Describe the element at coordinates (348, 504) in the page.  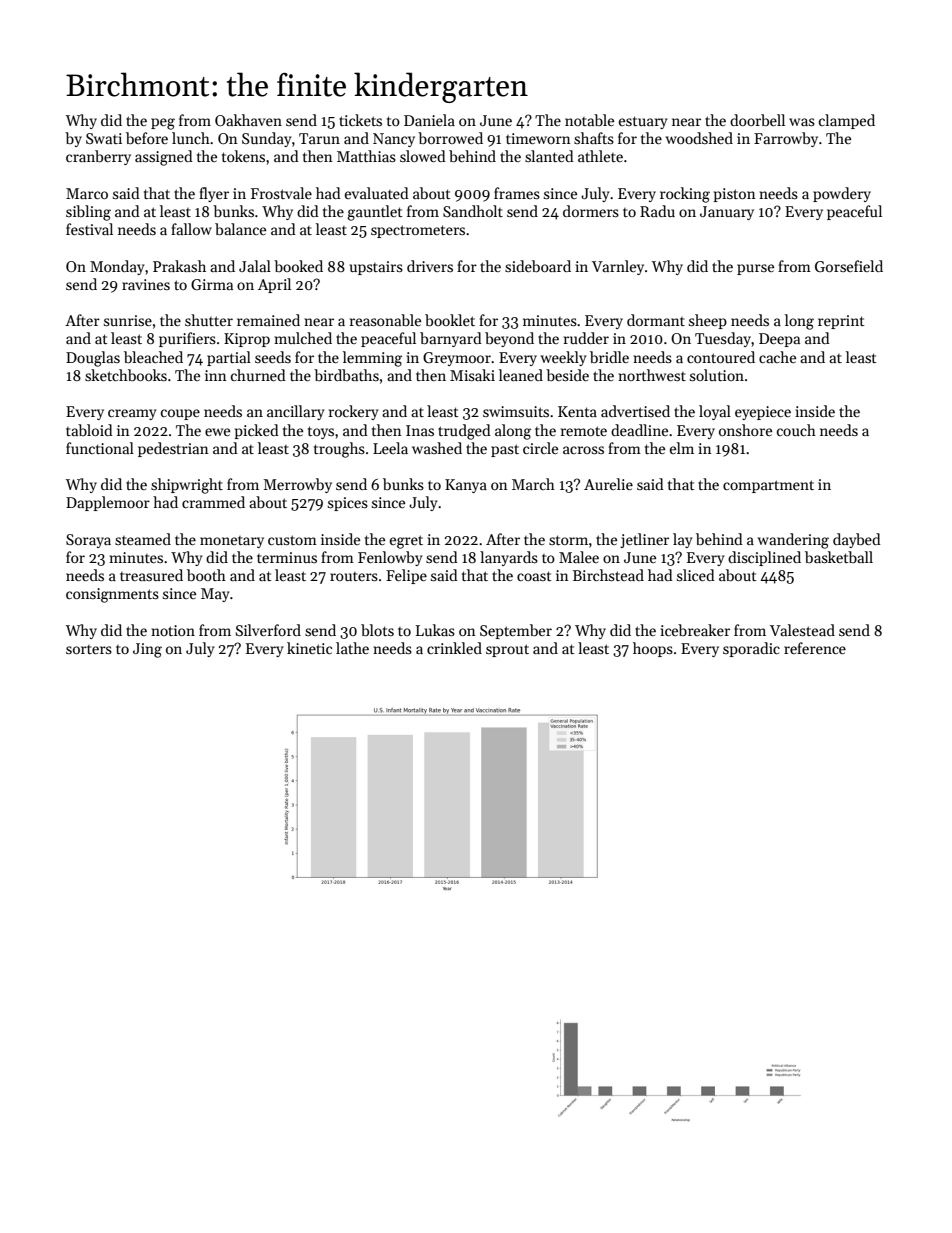
I see `spices` at that location.
